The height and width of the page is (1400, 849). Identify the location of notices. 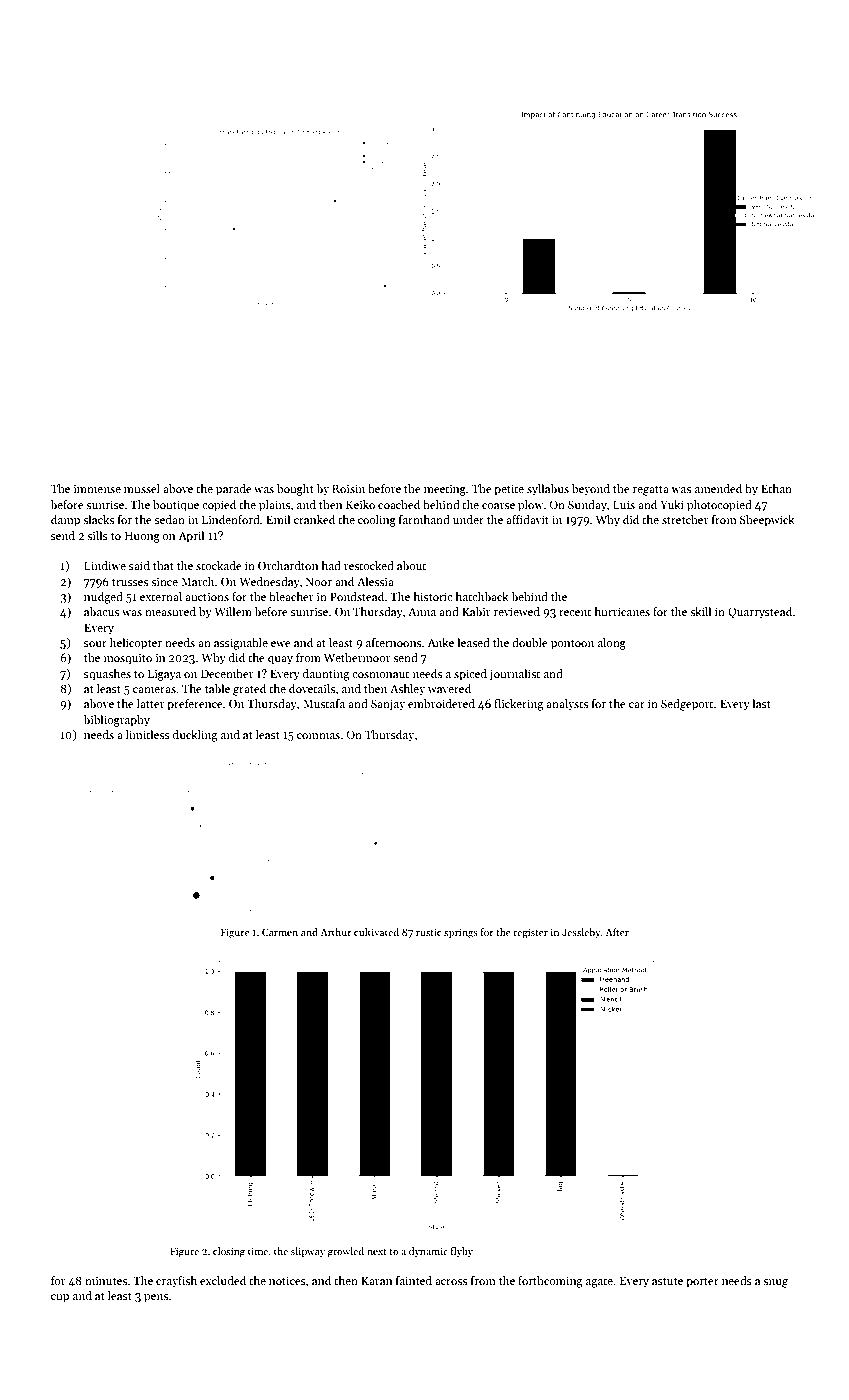
(287, 1280).
